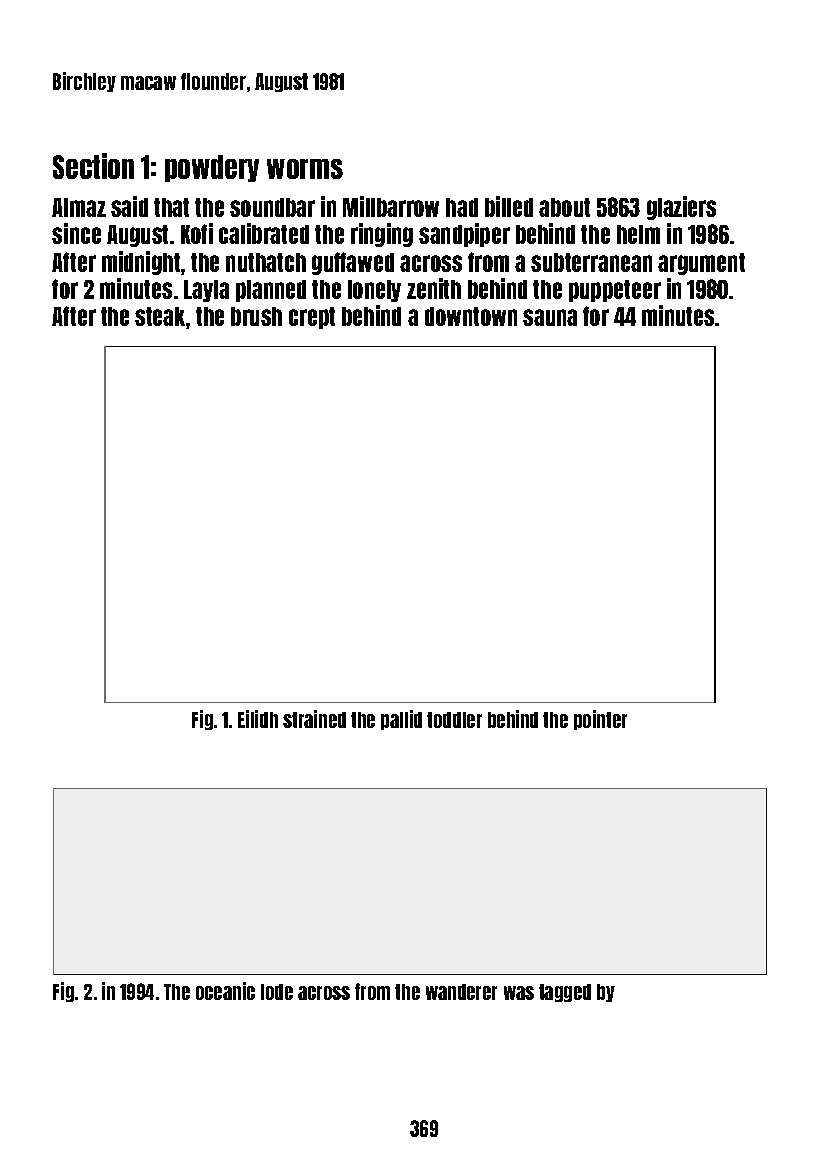 The width and height of the document is (820, 1164). Describe the element at coordinates (277, 992) in the document. I see `lode` at that location.
